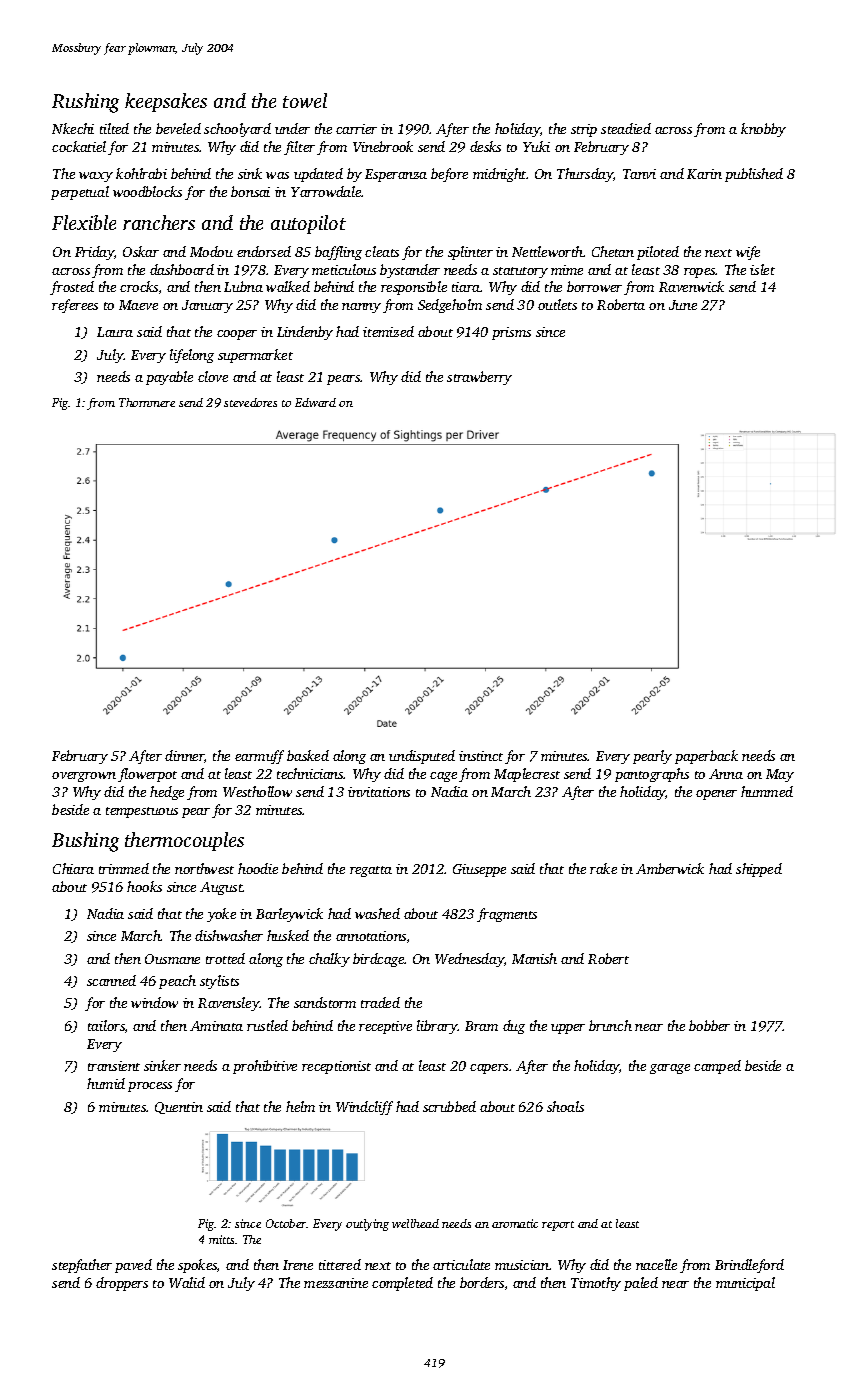 The height and width of the screenshot is (1400, 849). What do you see at coordinates (534, 958) in the screenshot?
I see `Manish` at bounding box center [534, 958].
